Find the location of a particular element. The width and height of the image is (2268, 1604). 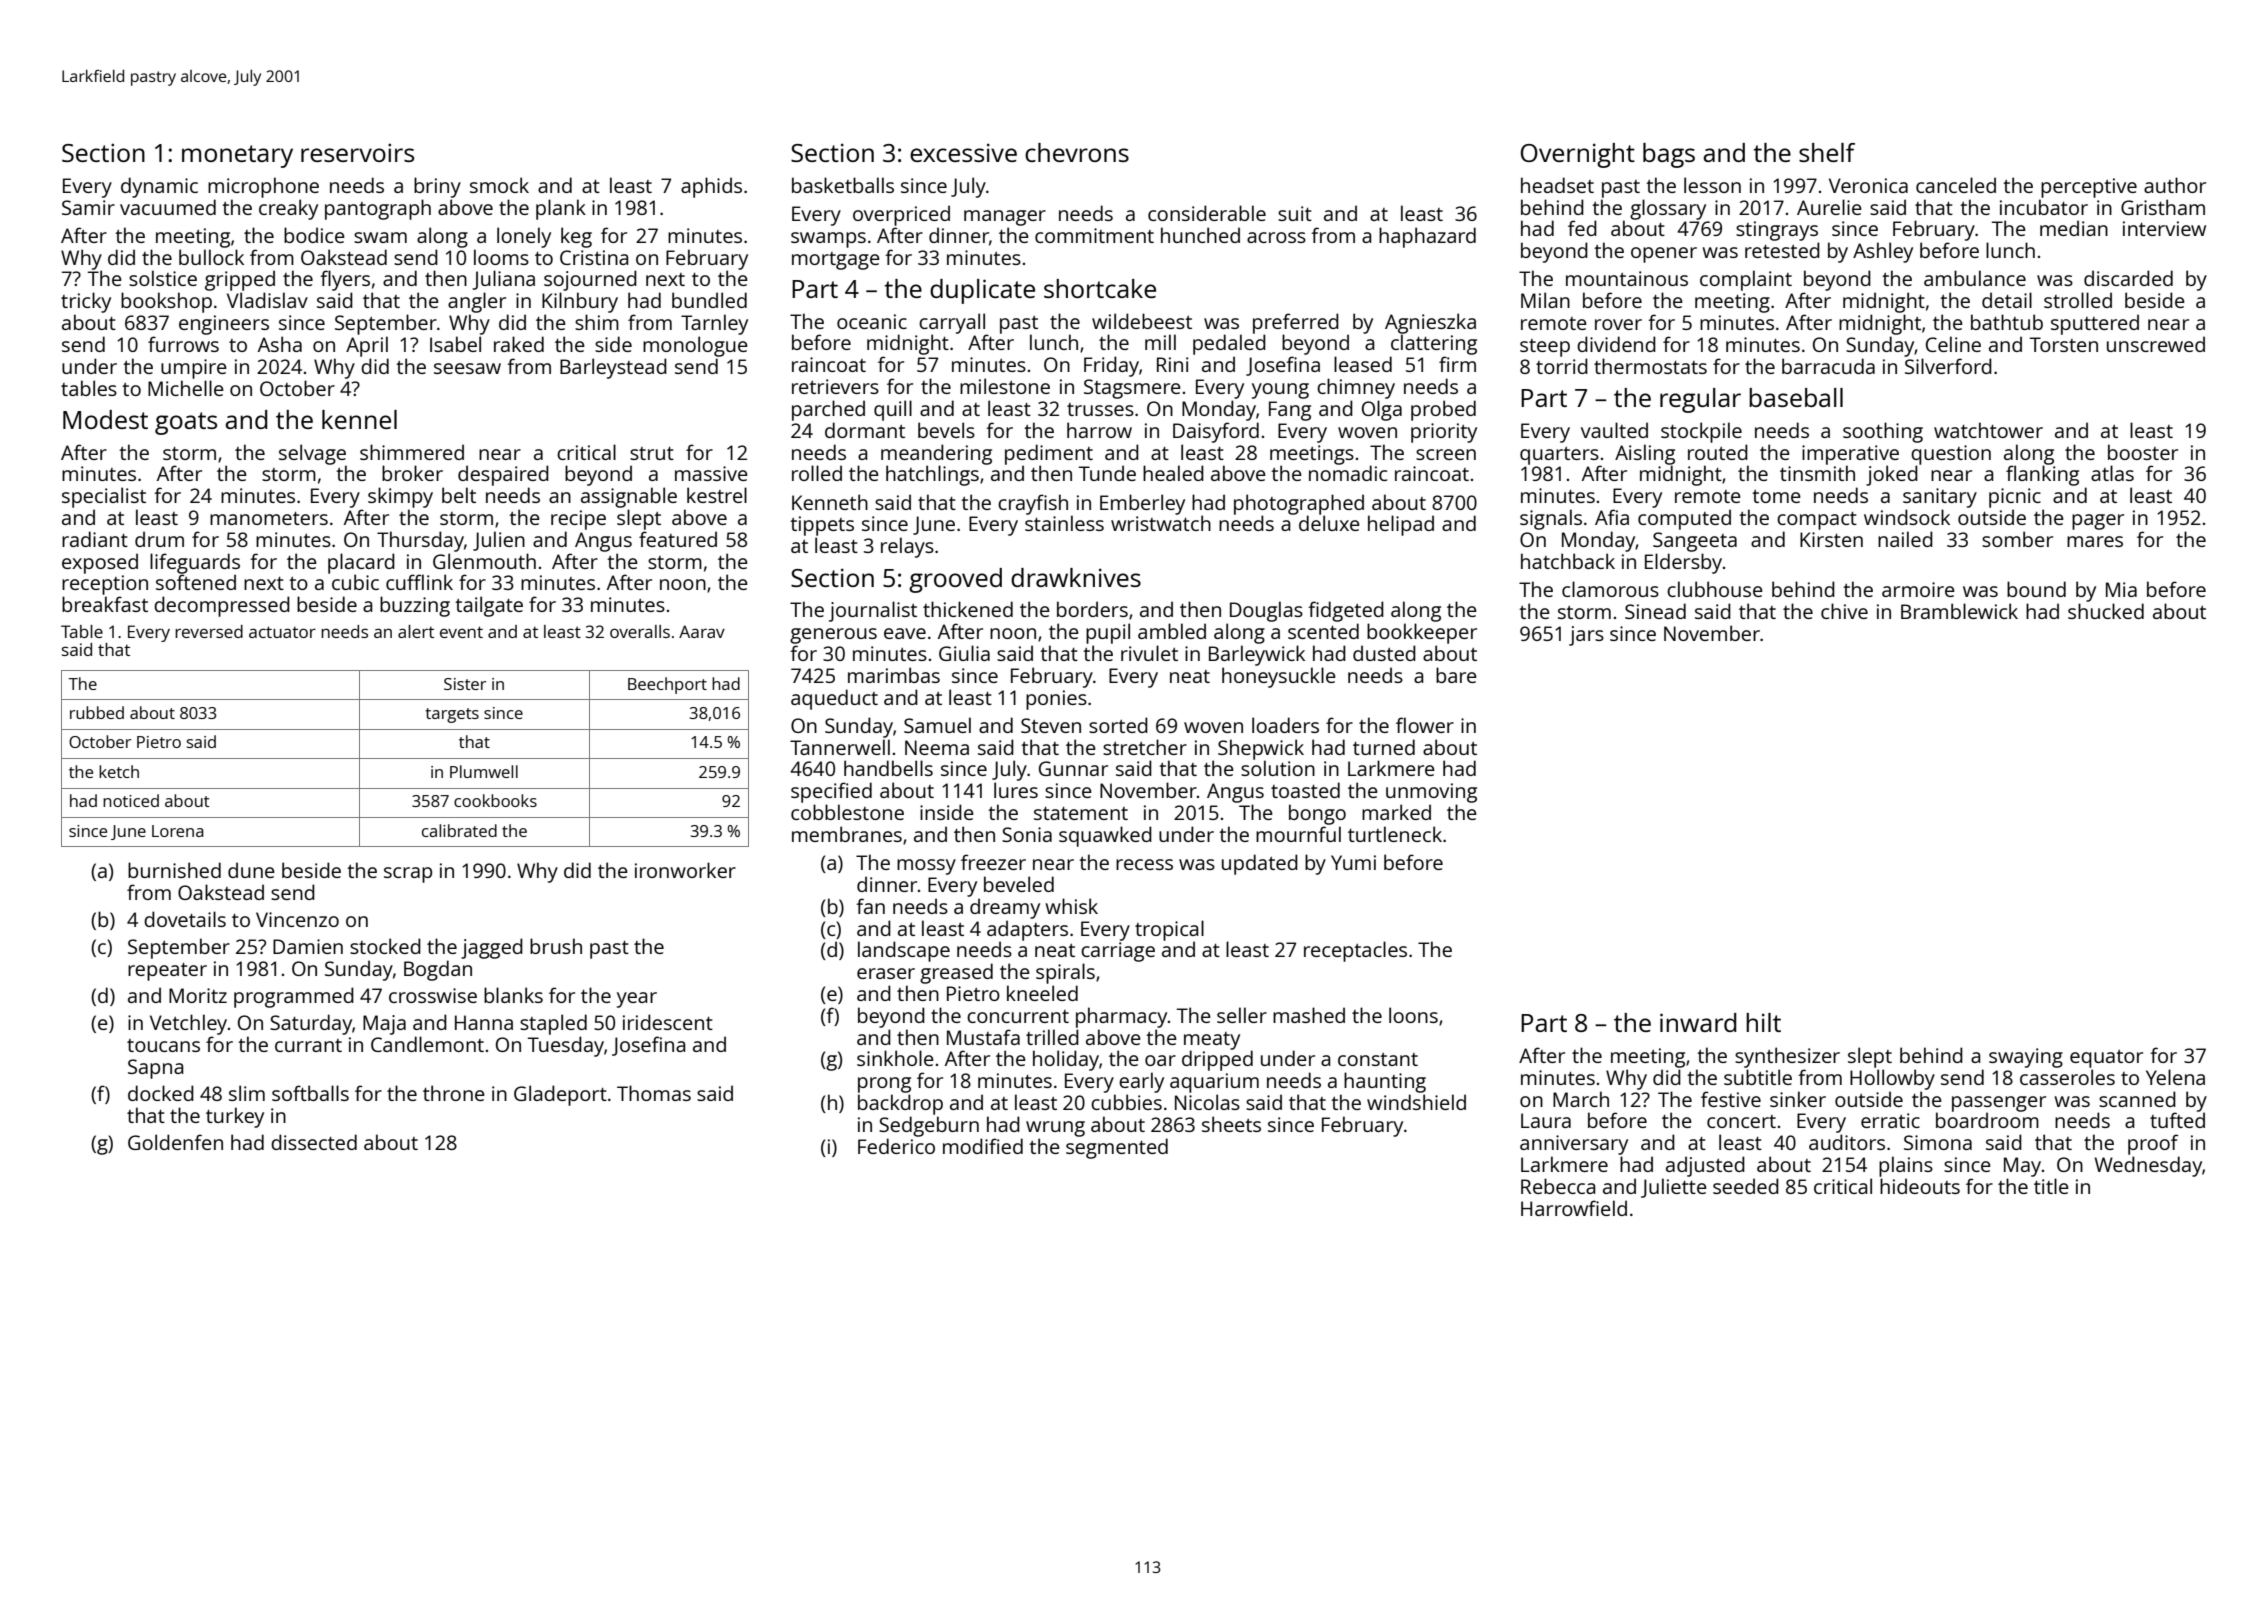

mournful is located at coordinates (1298, 834).
